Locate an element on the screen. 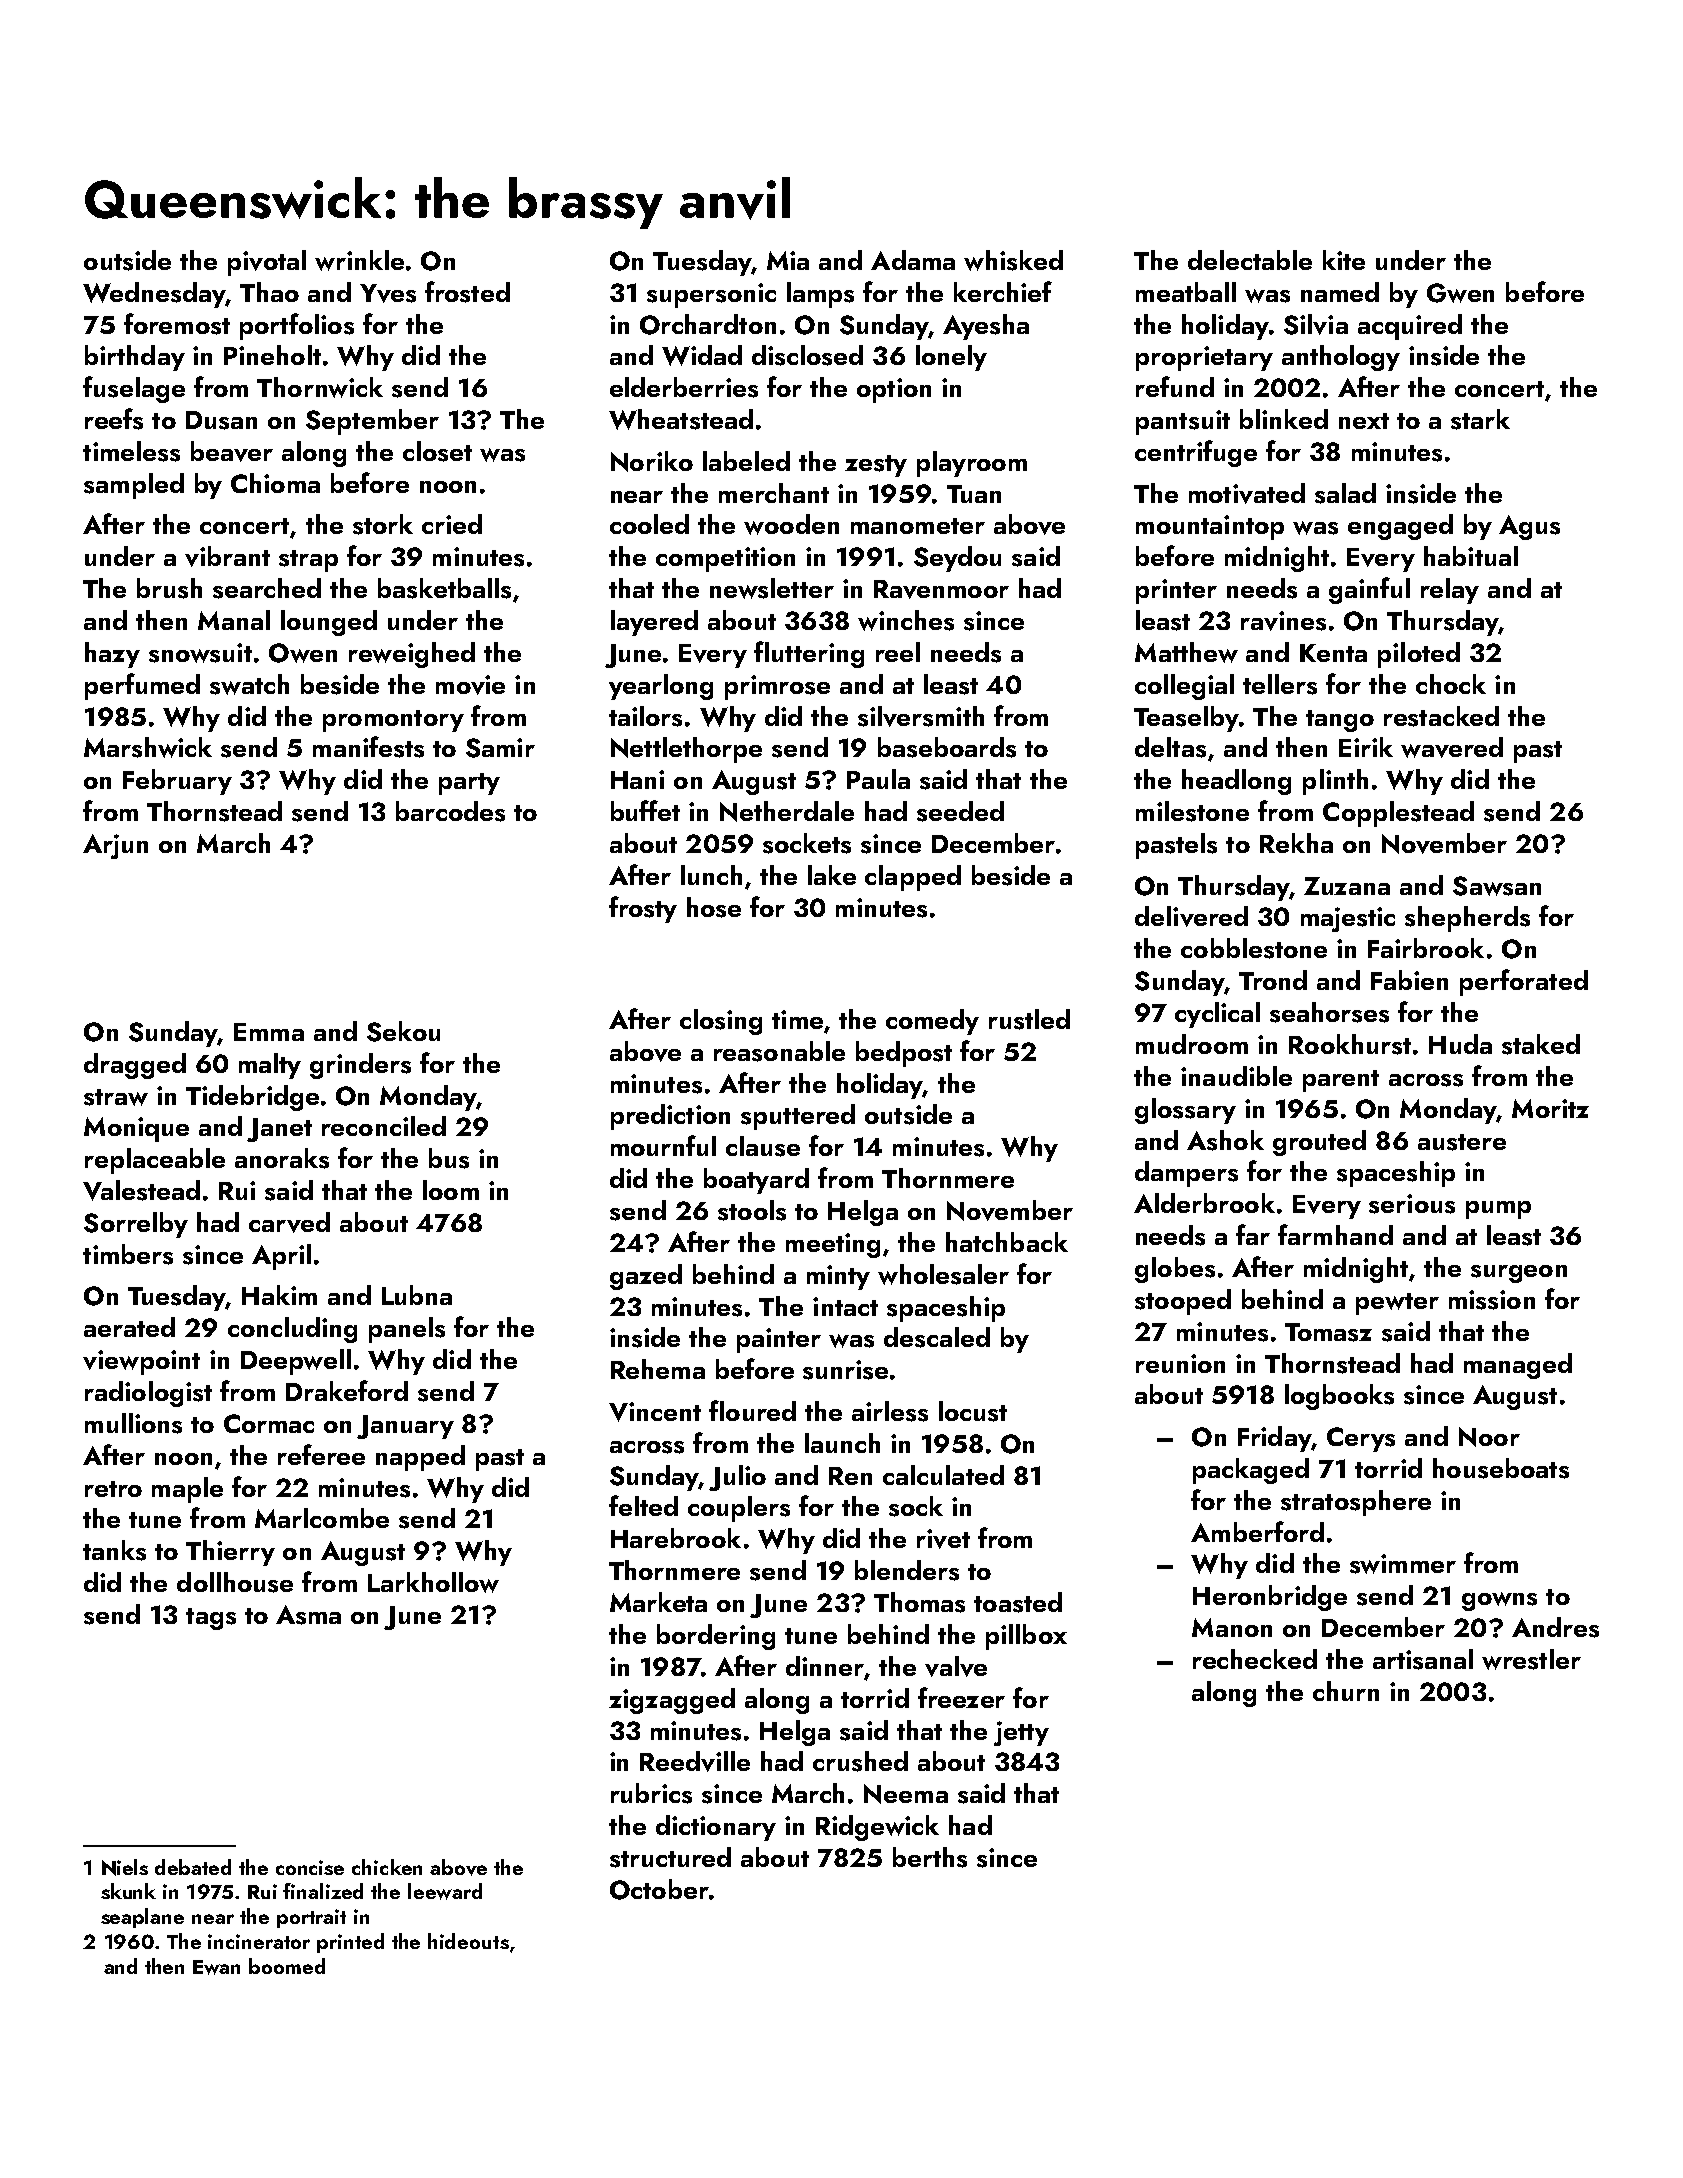 The width and height of the screenshot is (1683, 2178). floured is located at coordinates (752, 1410).
